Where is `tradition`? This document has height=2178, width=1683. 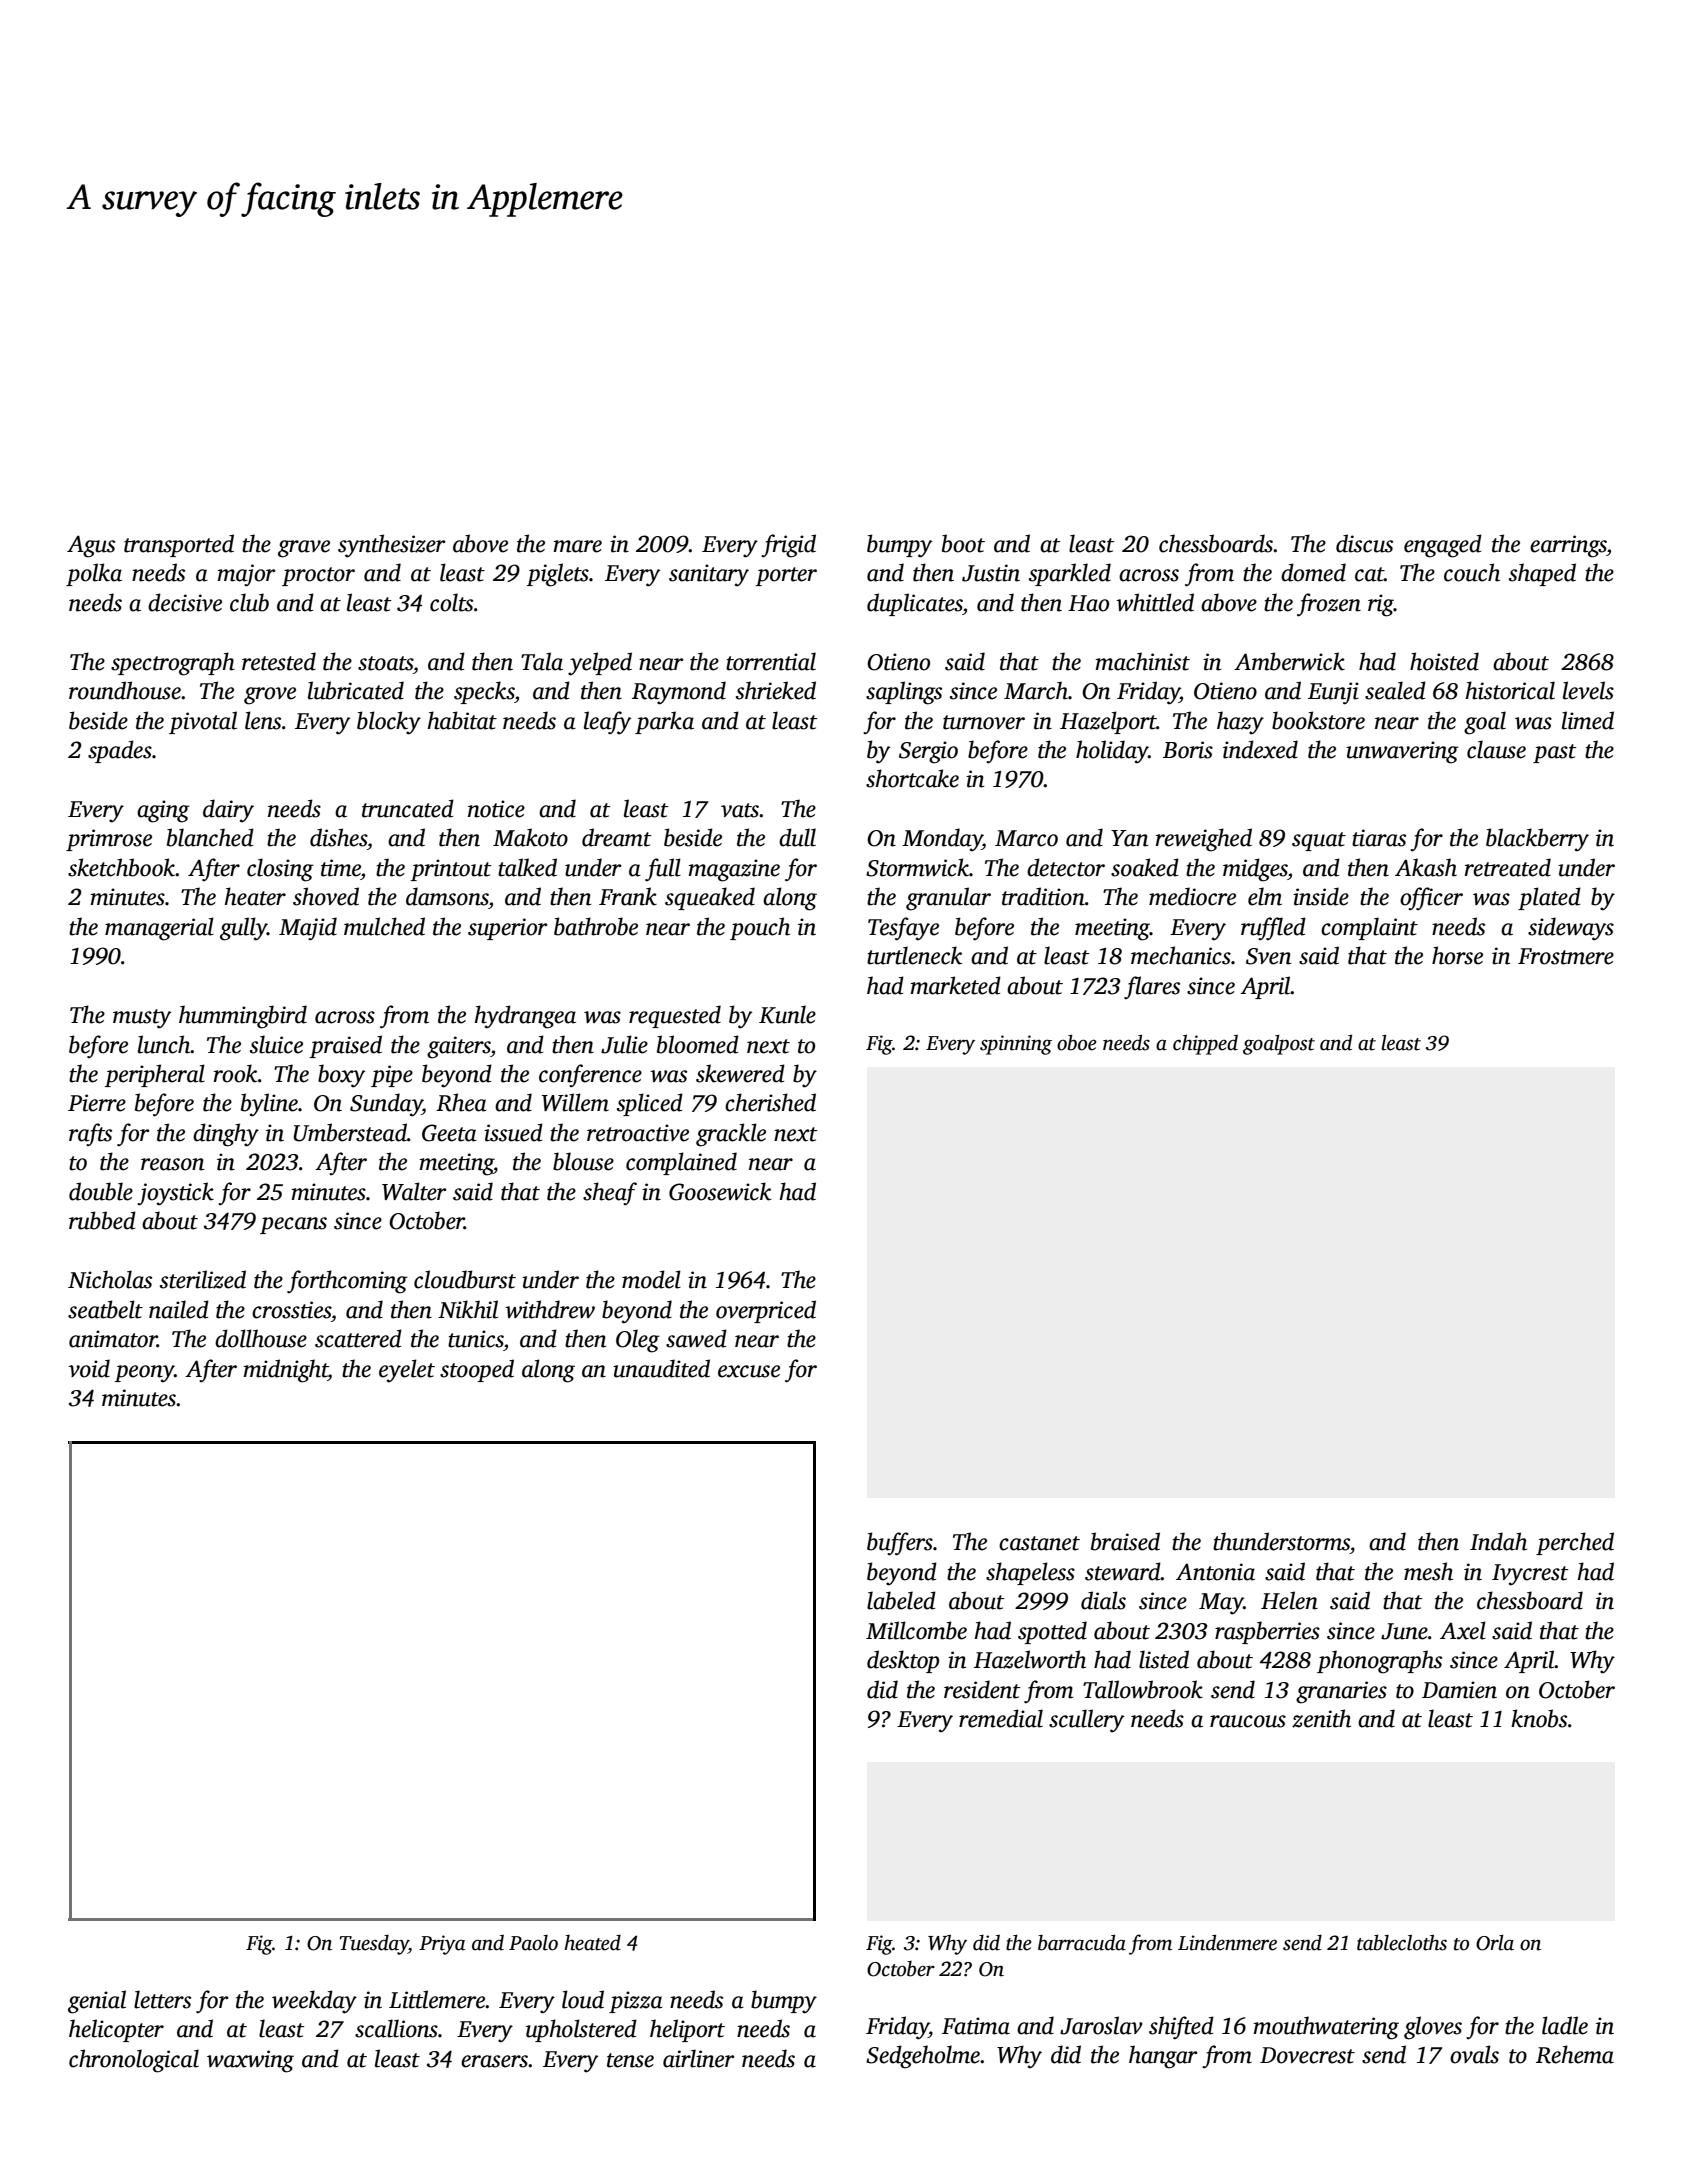
tradition is located at coordinates (1043, 896).
